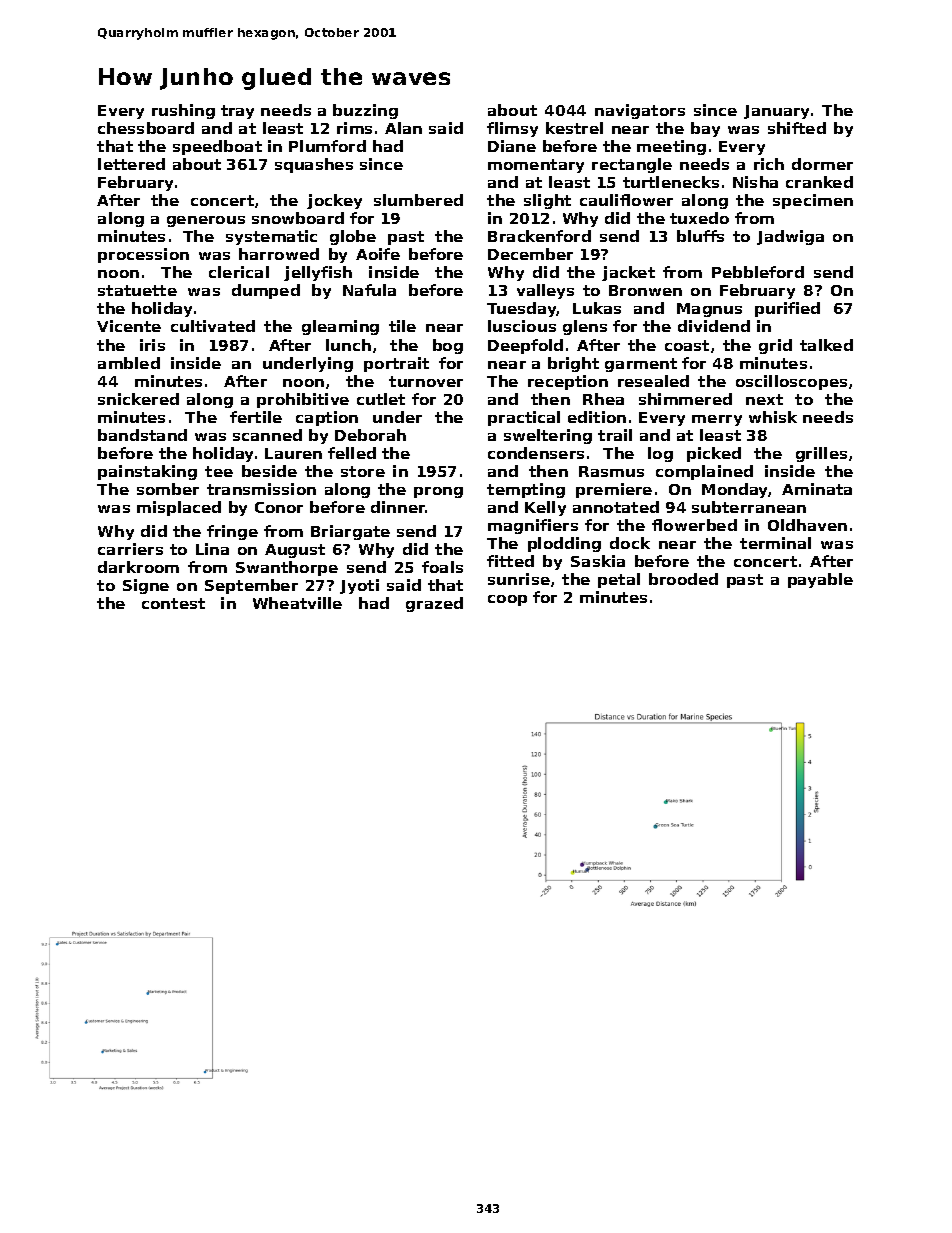  Describe the element at coordinates (539, 236) in the screenshot. I see `Brackenford` at that location.
